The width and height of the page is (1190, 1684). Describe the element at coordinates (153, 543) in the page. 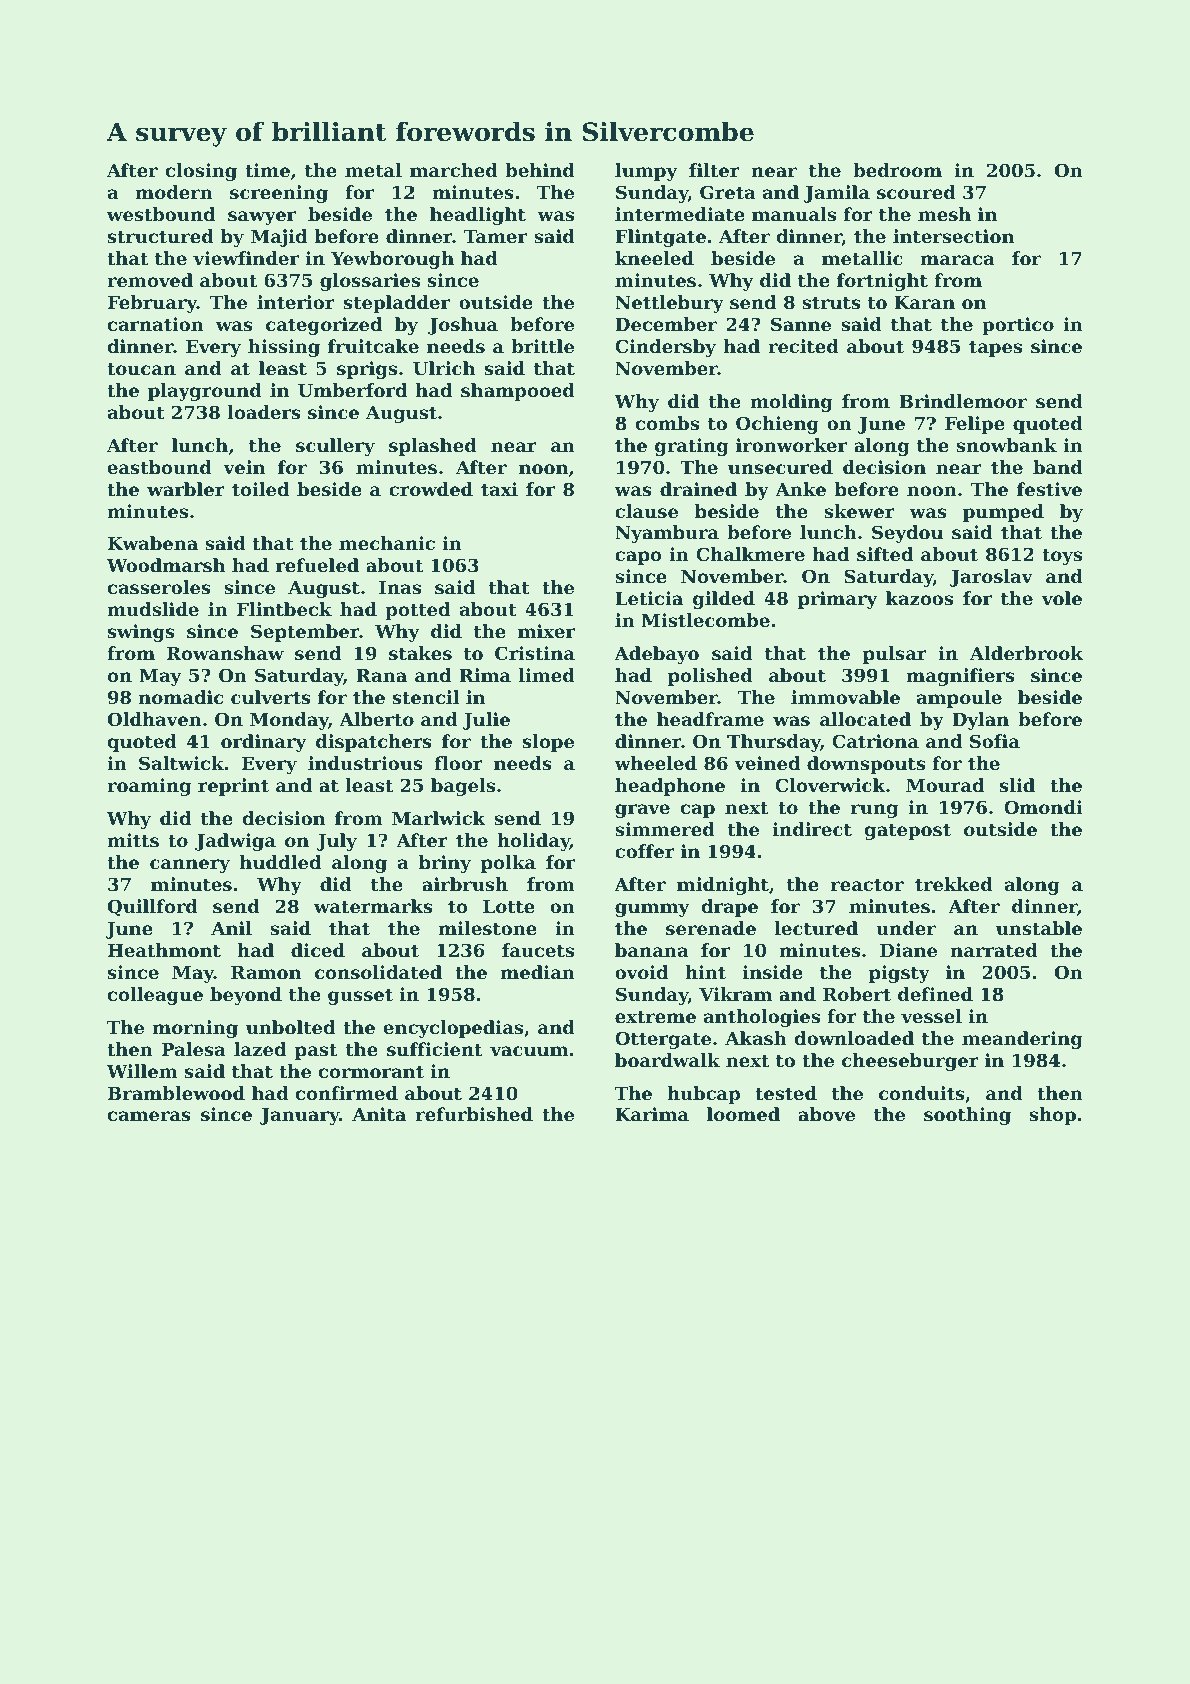

I see `Kwabena` at that location.
